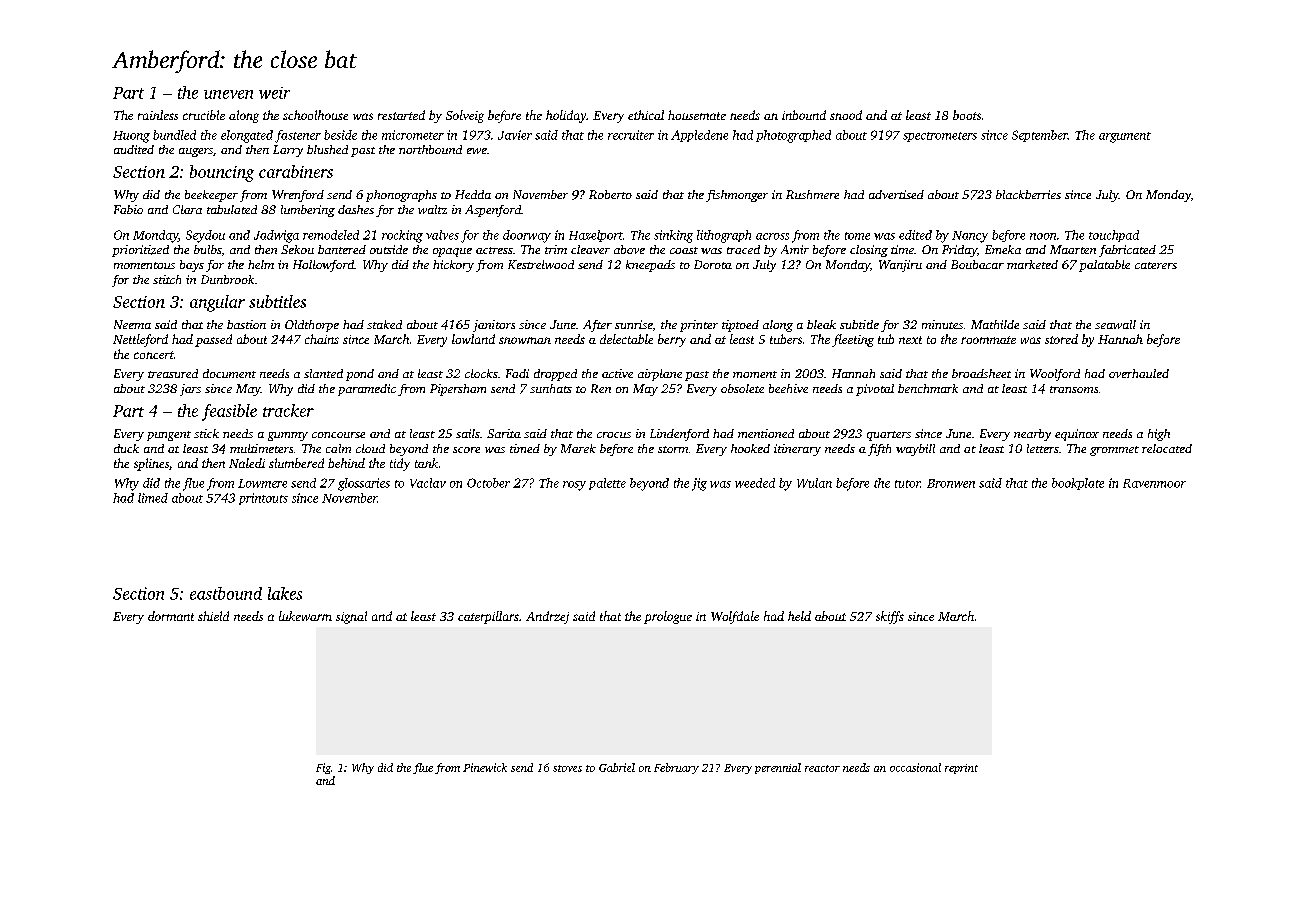  I want to click on stoves, so click(567, 768).
